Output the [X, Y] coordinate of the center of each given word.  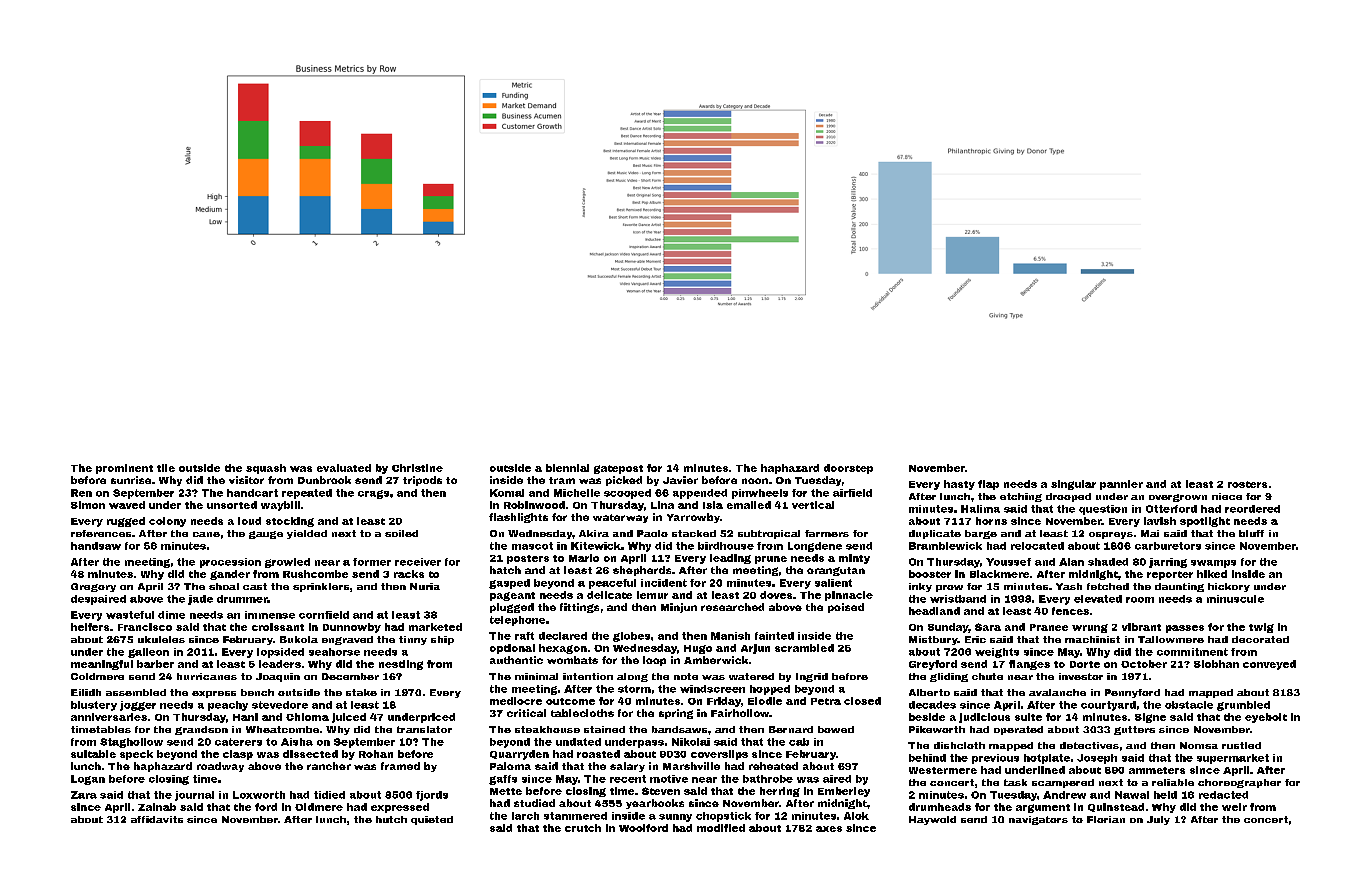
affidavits [157, 819]
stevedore [280, 705]
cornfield [324, 615]
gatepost [618, 469]
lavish [1160, 521]
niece [1227, 496]
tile [166, 468]
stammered [575, 816]
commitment [1192, 652]
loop [654, 661]
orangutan [836, 571]
